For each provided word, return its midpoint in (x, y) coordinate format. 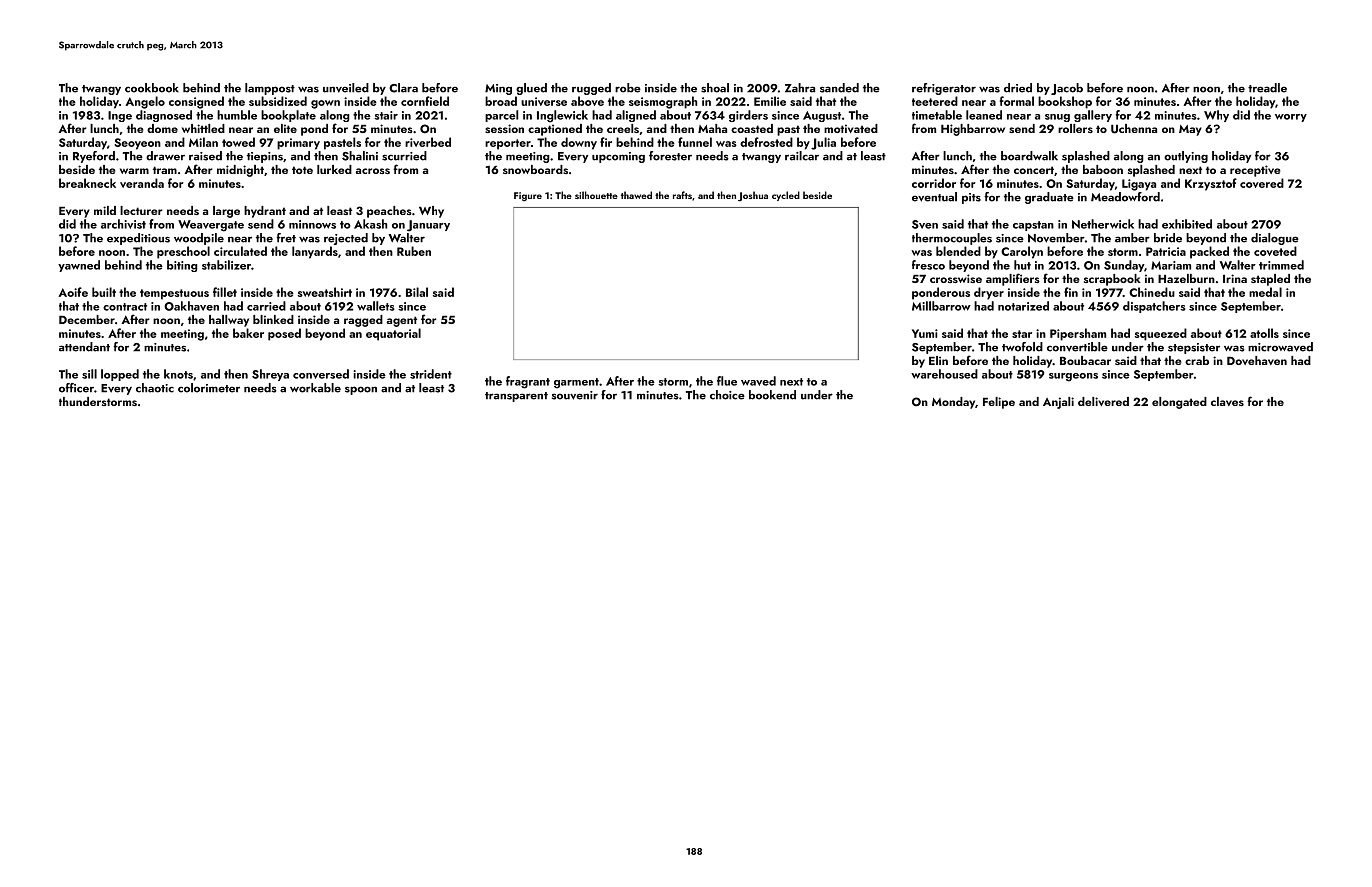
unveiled (346, 88)
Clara (403, 88)
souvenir (575, 395)
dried (1018, 88)
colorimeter (209, 388)
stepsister (1194, 348)
